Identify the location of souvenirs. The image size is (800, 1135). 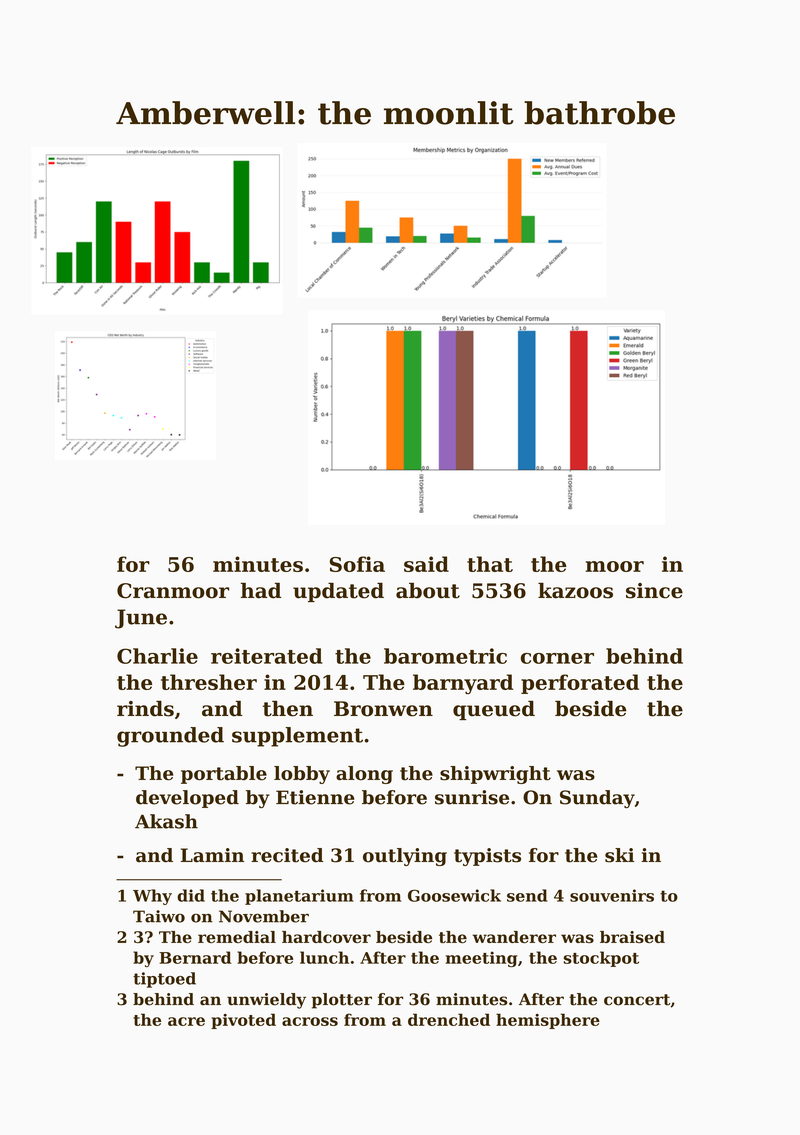
(612, 895).
